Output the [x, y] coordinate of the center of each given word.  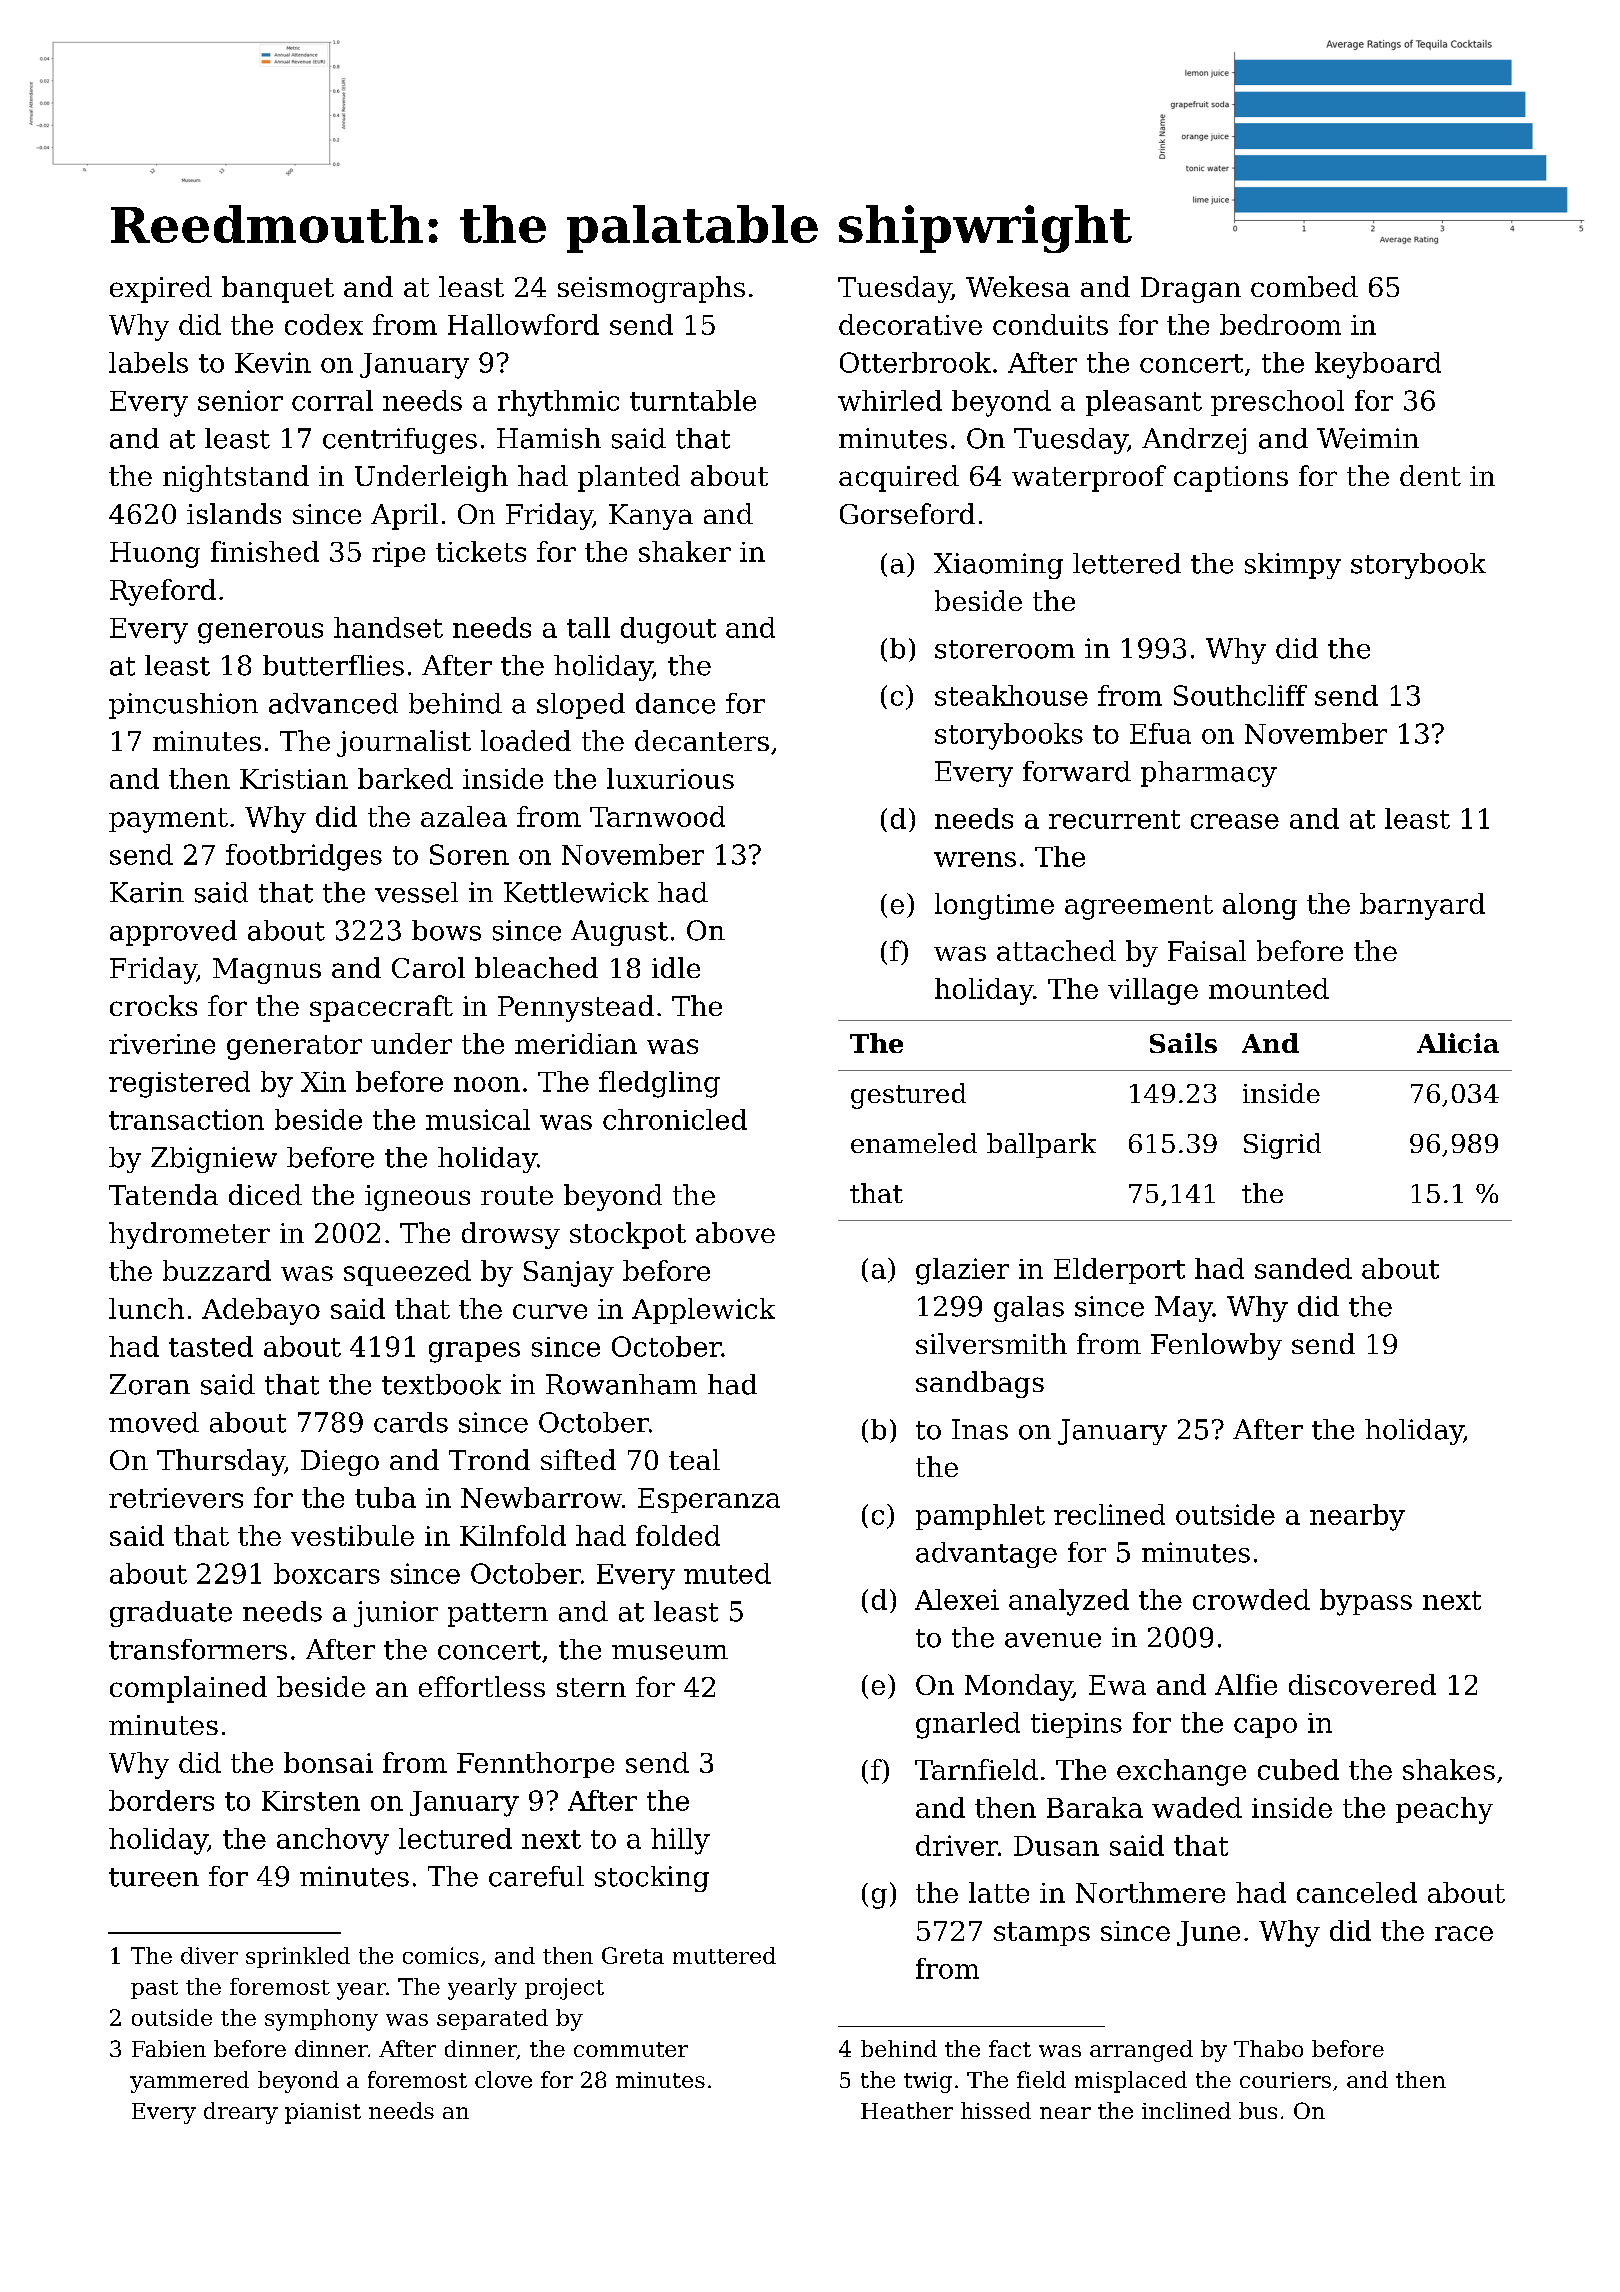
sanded [1303, 1268]
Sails [1183, 1043]
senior [240, 400]
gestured [908, 1096]
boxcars [327, 1573]
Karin [147, 892]
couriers [1285, 2080]
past [154, 1989]
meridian [576, 1043]
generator [294, 1047]
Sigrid [1282, 1146]
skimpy [1293, 566]
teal [694, 1459]
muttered [724, 1955]
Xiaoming [998, 566]
